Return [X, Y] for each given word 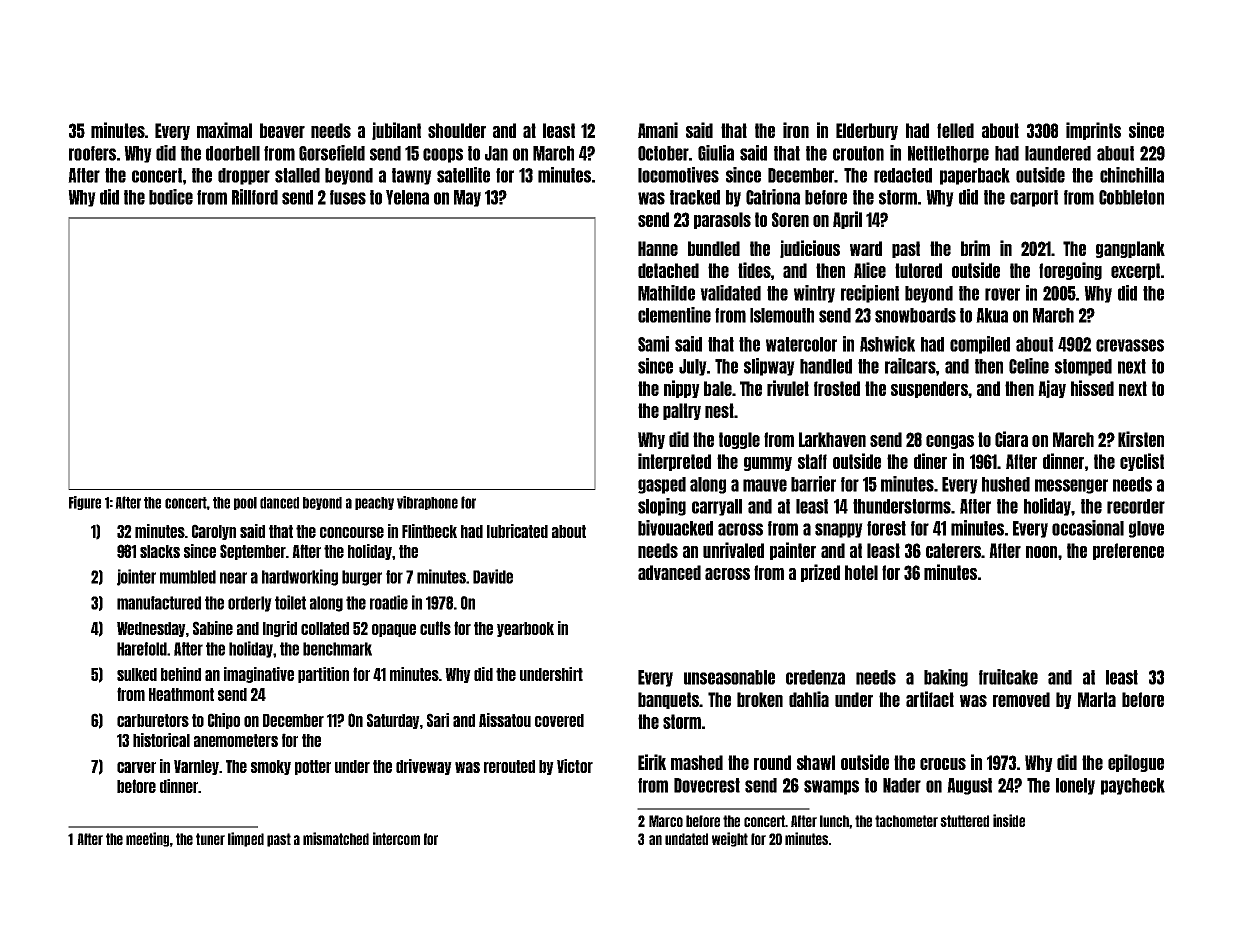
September [253, 552]
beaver [282, 130]
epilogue [1136, 763]
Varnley [197, 767]
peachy [374, 503]
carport [1034, 198]
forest [886, 528]
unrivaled [733, 550]
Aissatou [505, 720]
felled [955, 130]
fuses [348, 197]
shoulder [457, 130]
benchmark [337, 649]
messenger [1071, 486]
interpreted [674, 462]
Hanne [658, 248]
